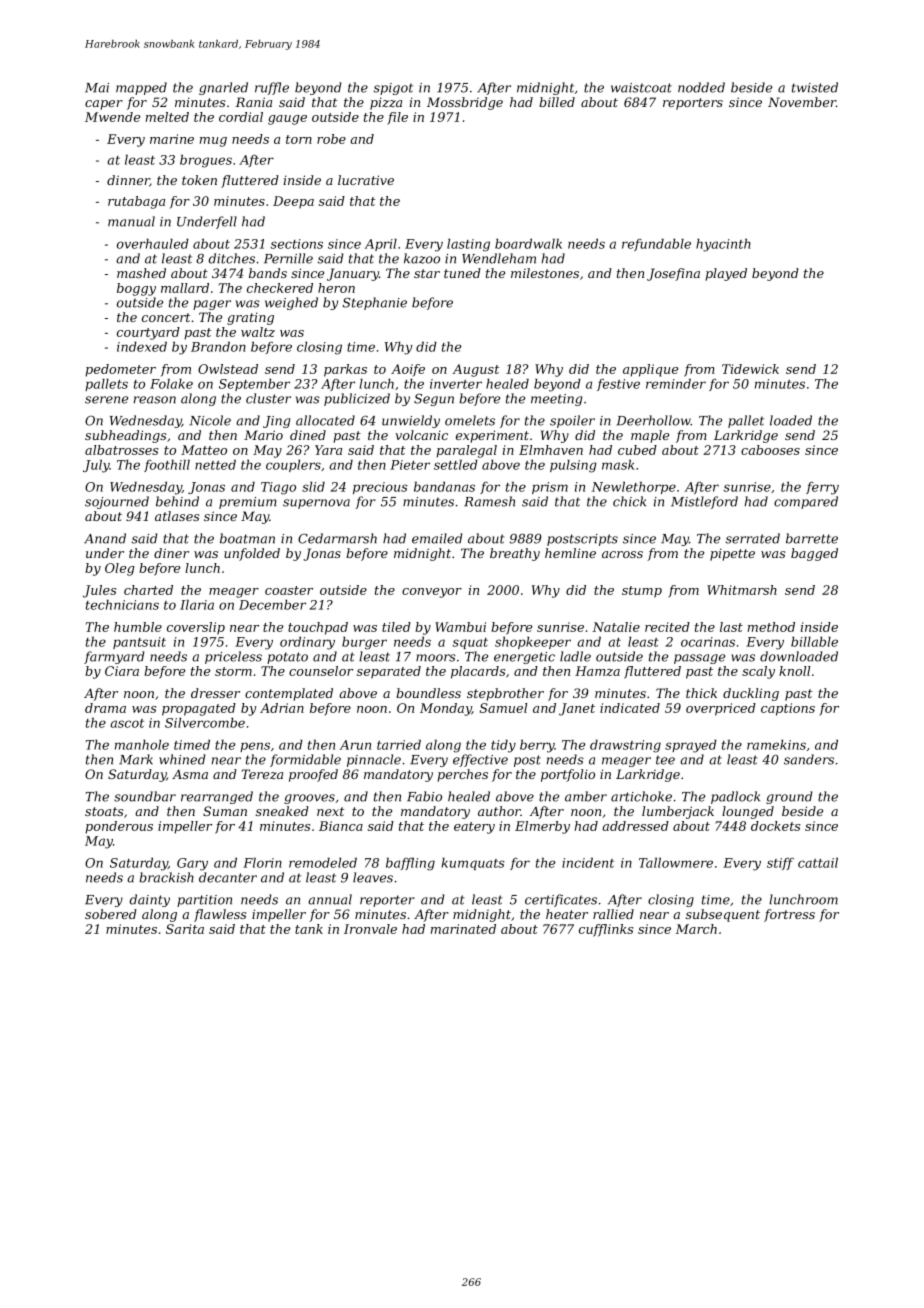 This document has height=1308, width=924. Describe the element at coordinates (427, 273) in the document. I see `star` at that location.
